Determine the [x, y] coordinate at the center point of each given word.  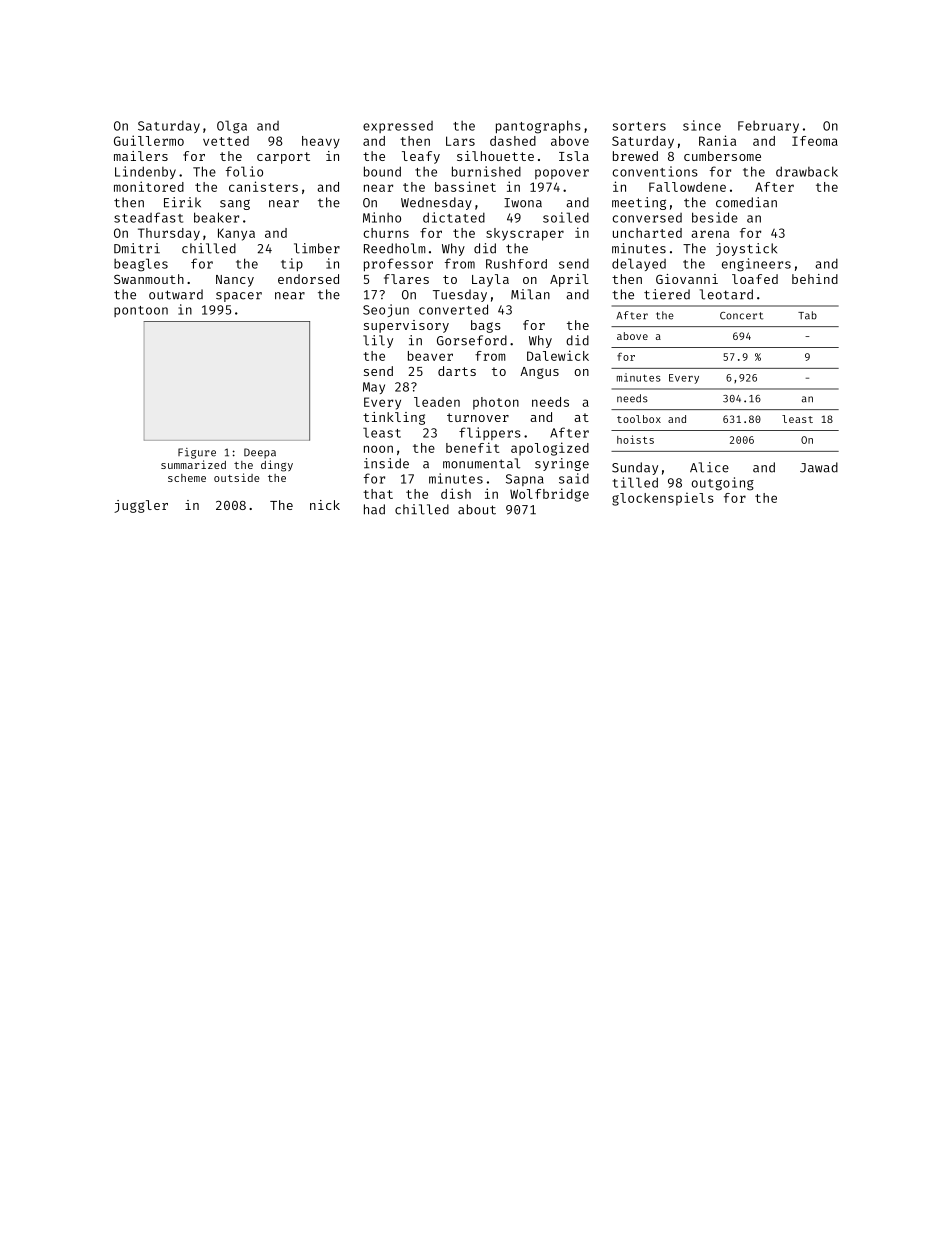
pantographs [538, 127]
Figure [197, 453]
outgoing [723, 484]
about [477, 509]
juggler [141, 506]
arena [710, 234]
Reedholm [395, 248]
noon [378, 449]
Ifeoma [815, 141]
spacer [239, 297]
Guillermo [149, 140]
